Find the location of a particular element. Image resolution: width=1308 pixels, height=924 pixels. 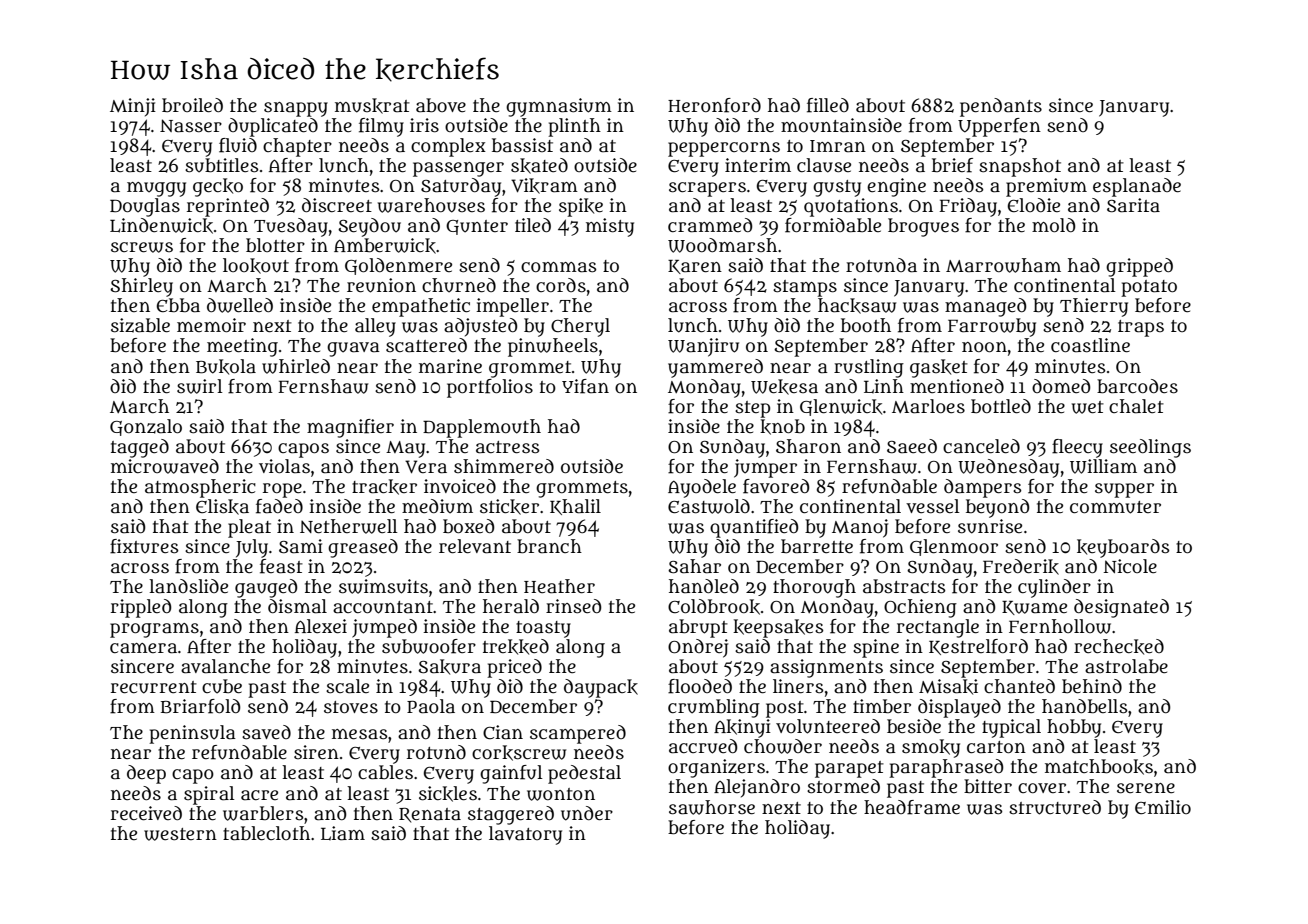

western is located at coordinates (180, 834).
